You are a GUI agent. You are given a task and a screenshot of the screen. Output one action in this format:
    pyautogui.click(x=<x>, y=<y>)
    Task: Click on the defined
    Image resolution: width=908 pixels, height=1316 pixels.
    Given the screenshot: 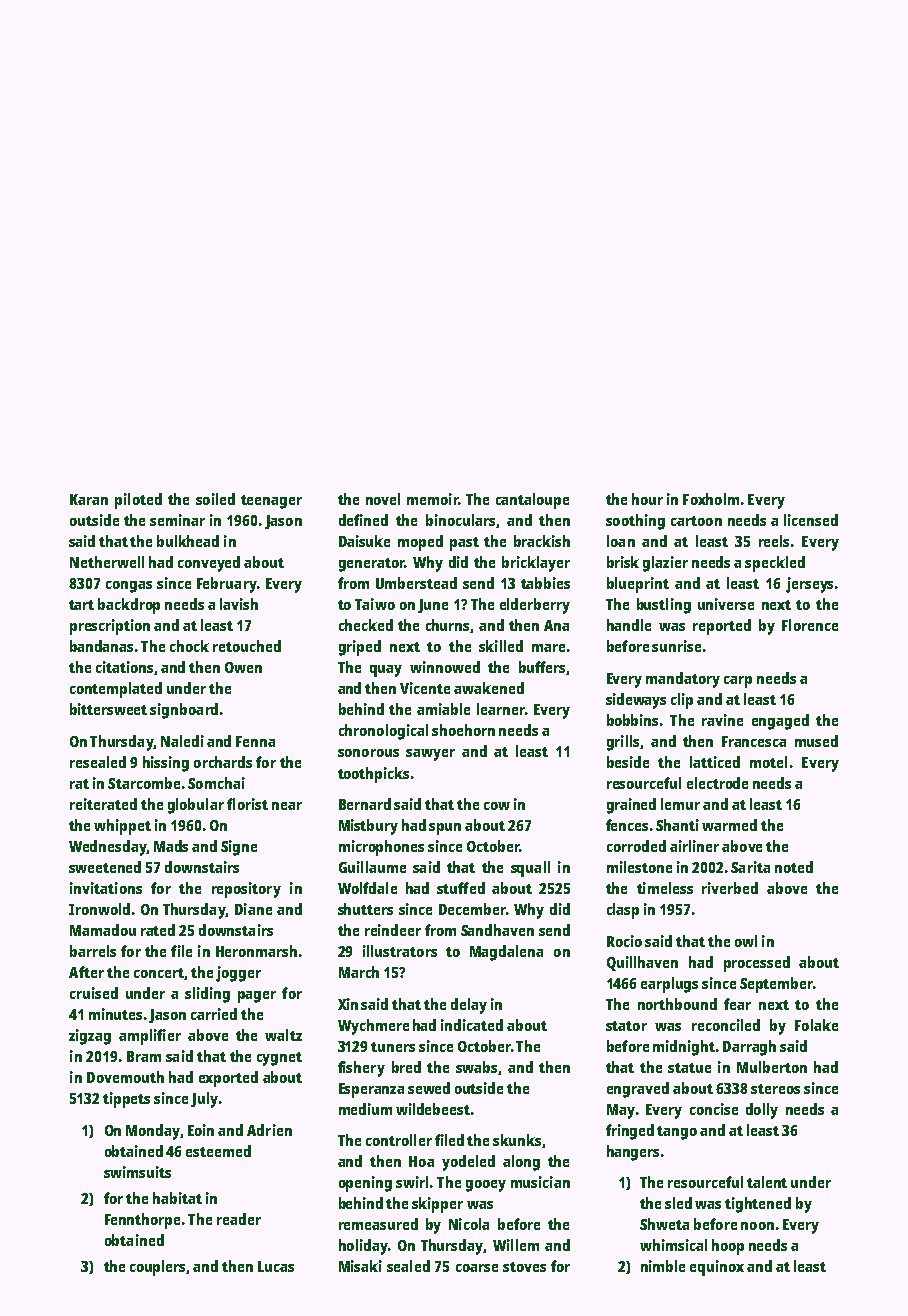 What is the action you would take?
    pyautogui.click(x=363, y=520)
